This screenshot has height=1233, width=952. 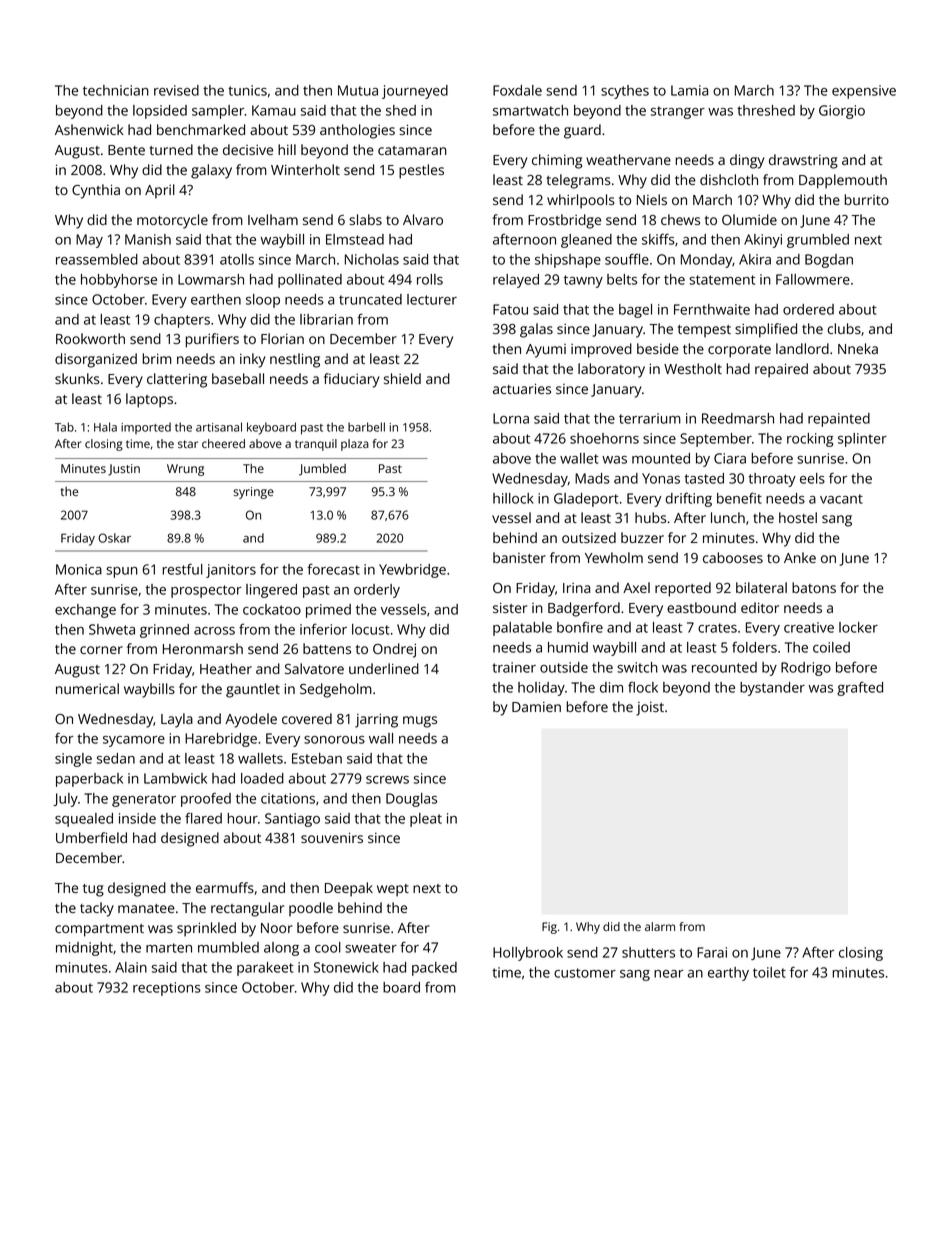 I want to click on expensive, so click(x=864, y=92).
